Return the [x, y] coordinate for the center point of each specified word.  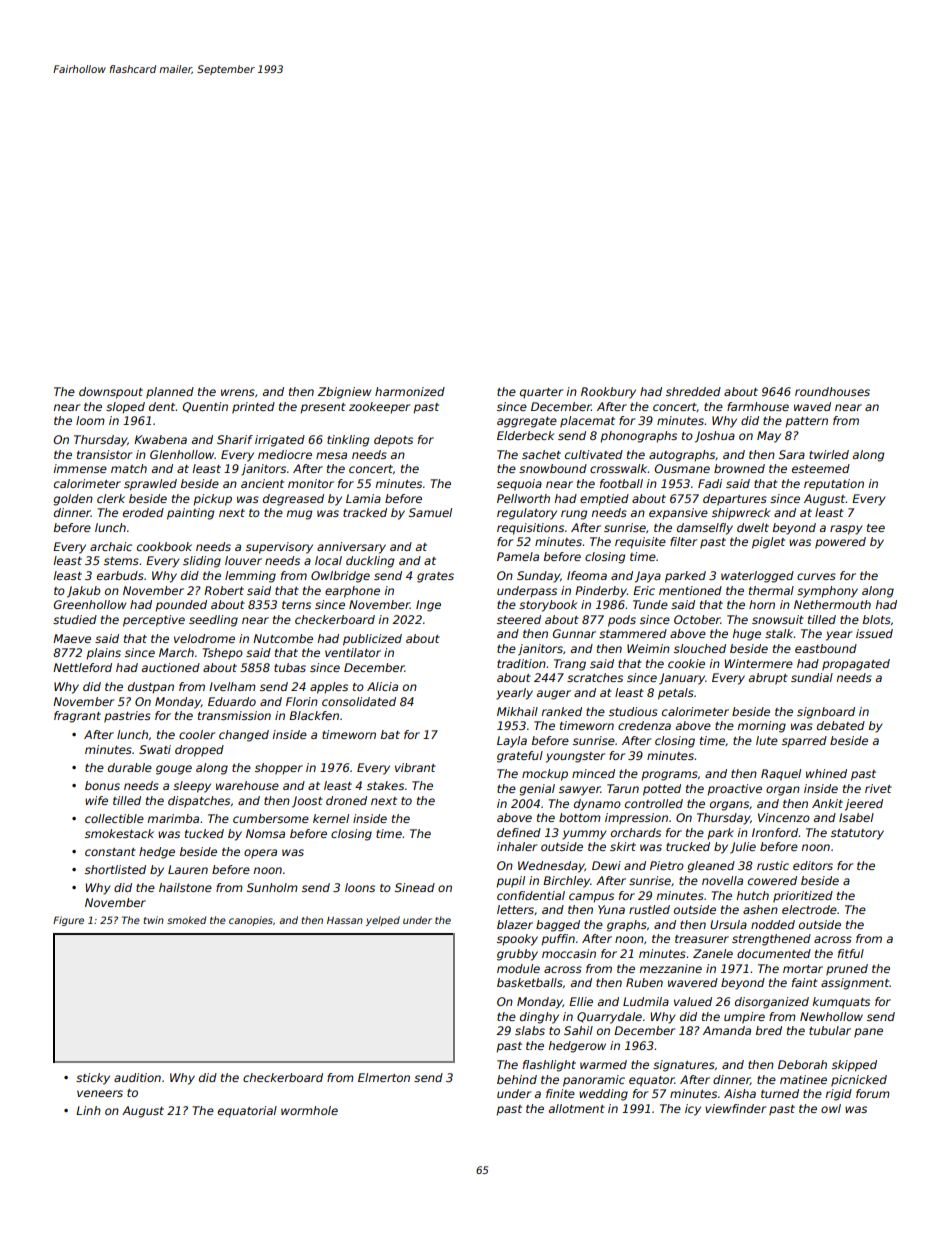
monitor [311, 483]
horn [762, 604]
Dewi [606, 865]
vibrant [415, 767]
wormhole [309, 1110]
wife [96, 800]
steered [519, 619]
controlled [654, 803]
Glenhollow [182, 454]
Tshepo [223, 654]
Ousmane [682, 468]
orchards [636, 832]
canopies [251, 921]
